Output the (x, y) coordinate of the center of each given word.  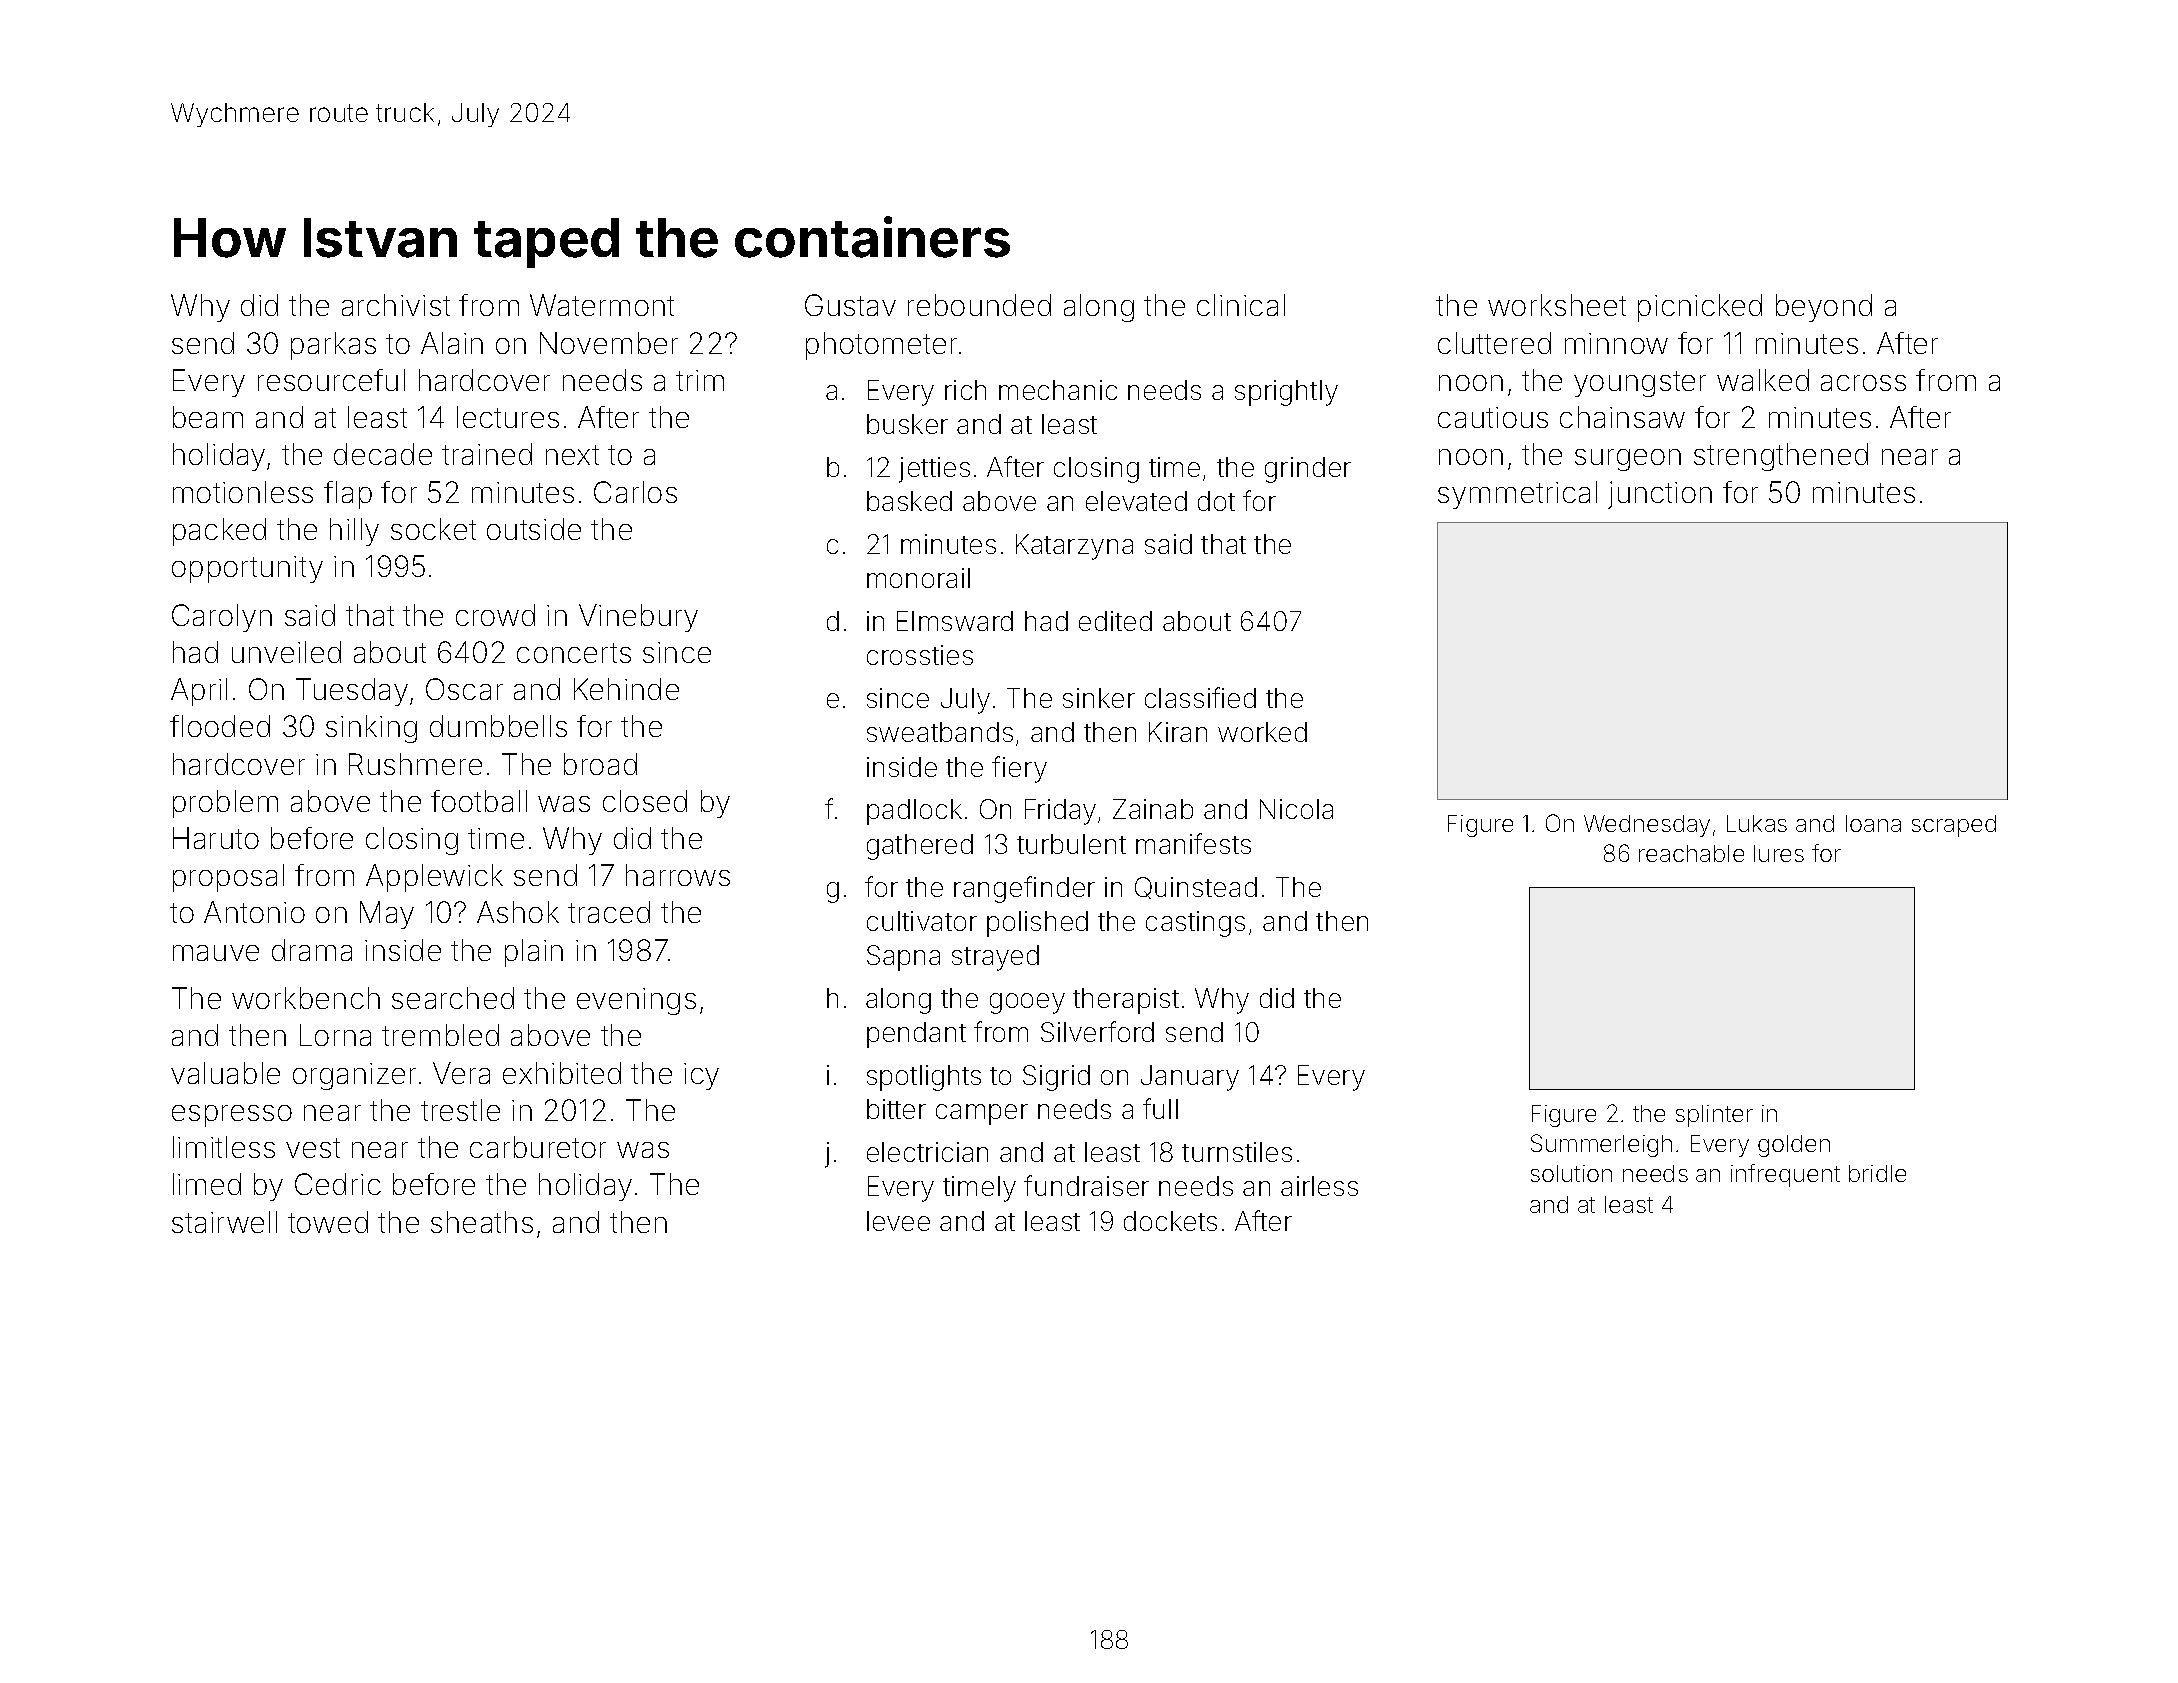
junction (1660, 495)
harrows (678, 875)
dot (1216, 501)
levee (898, 1221)
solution (1571, 1173)
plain (534, 953)
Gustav (850, 305)
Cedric (338, 1184)
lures (1779, 853)
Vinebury (638, 618)
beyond (1824, 308)
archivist (396, 305)
